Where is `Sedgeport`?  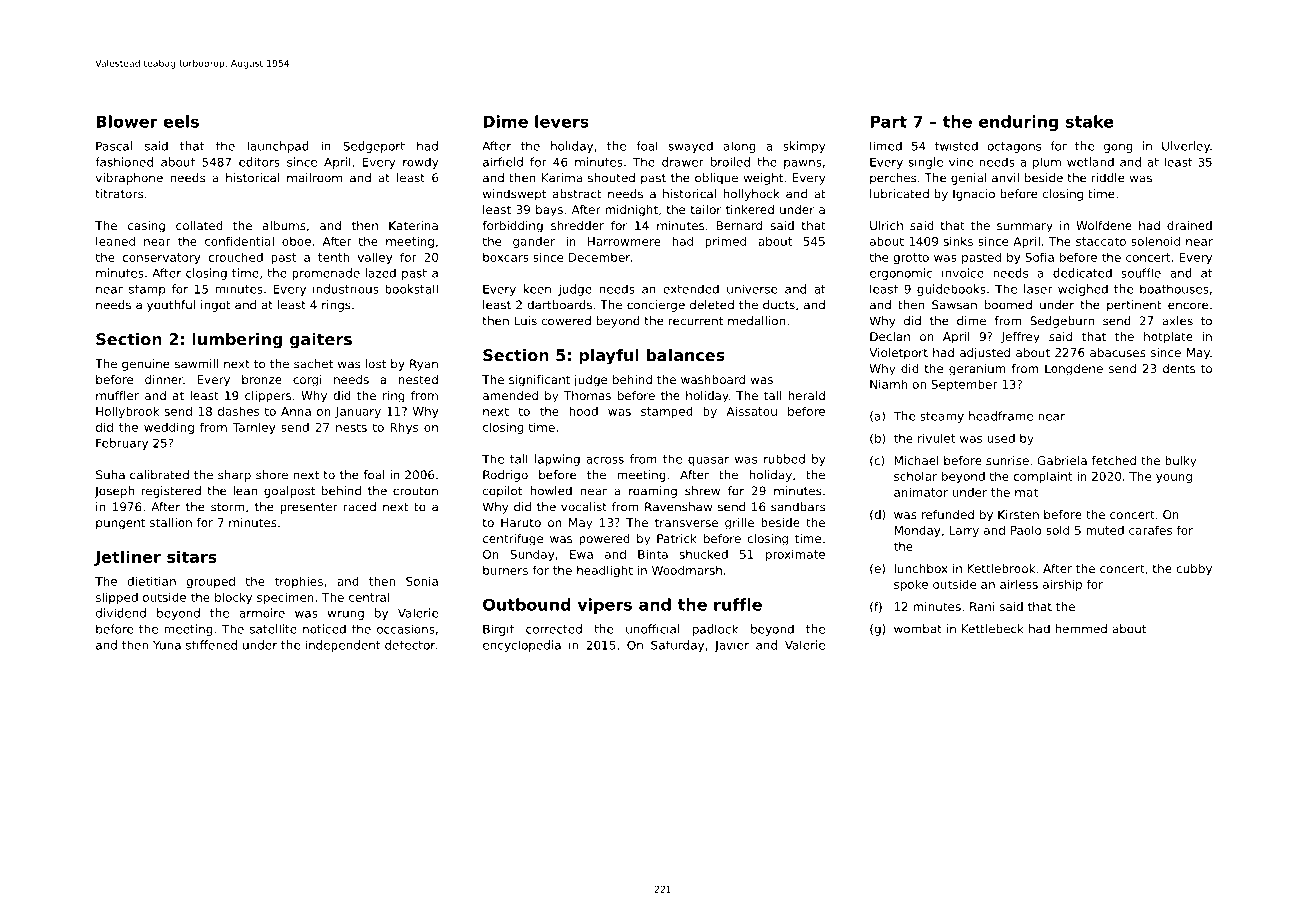
Sedgeport is located at coordinates (374, 147).
